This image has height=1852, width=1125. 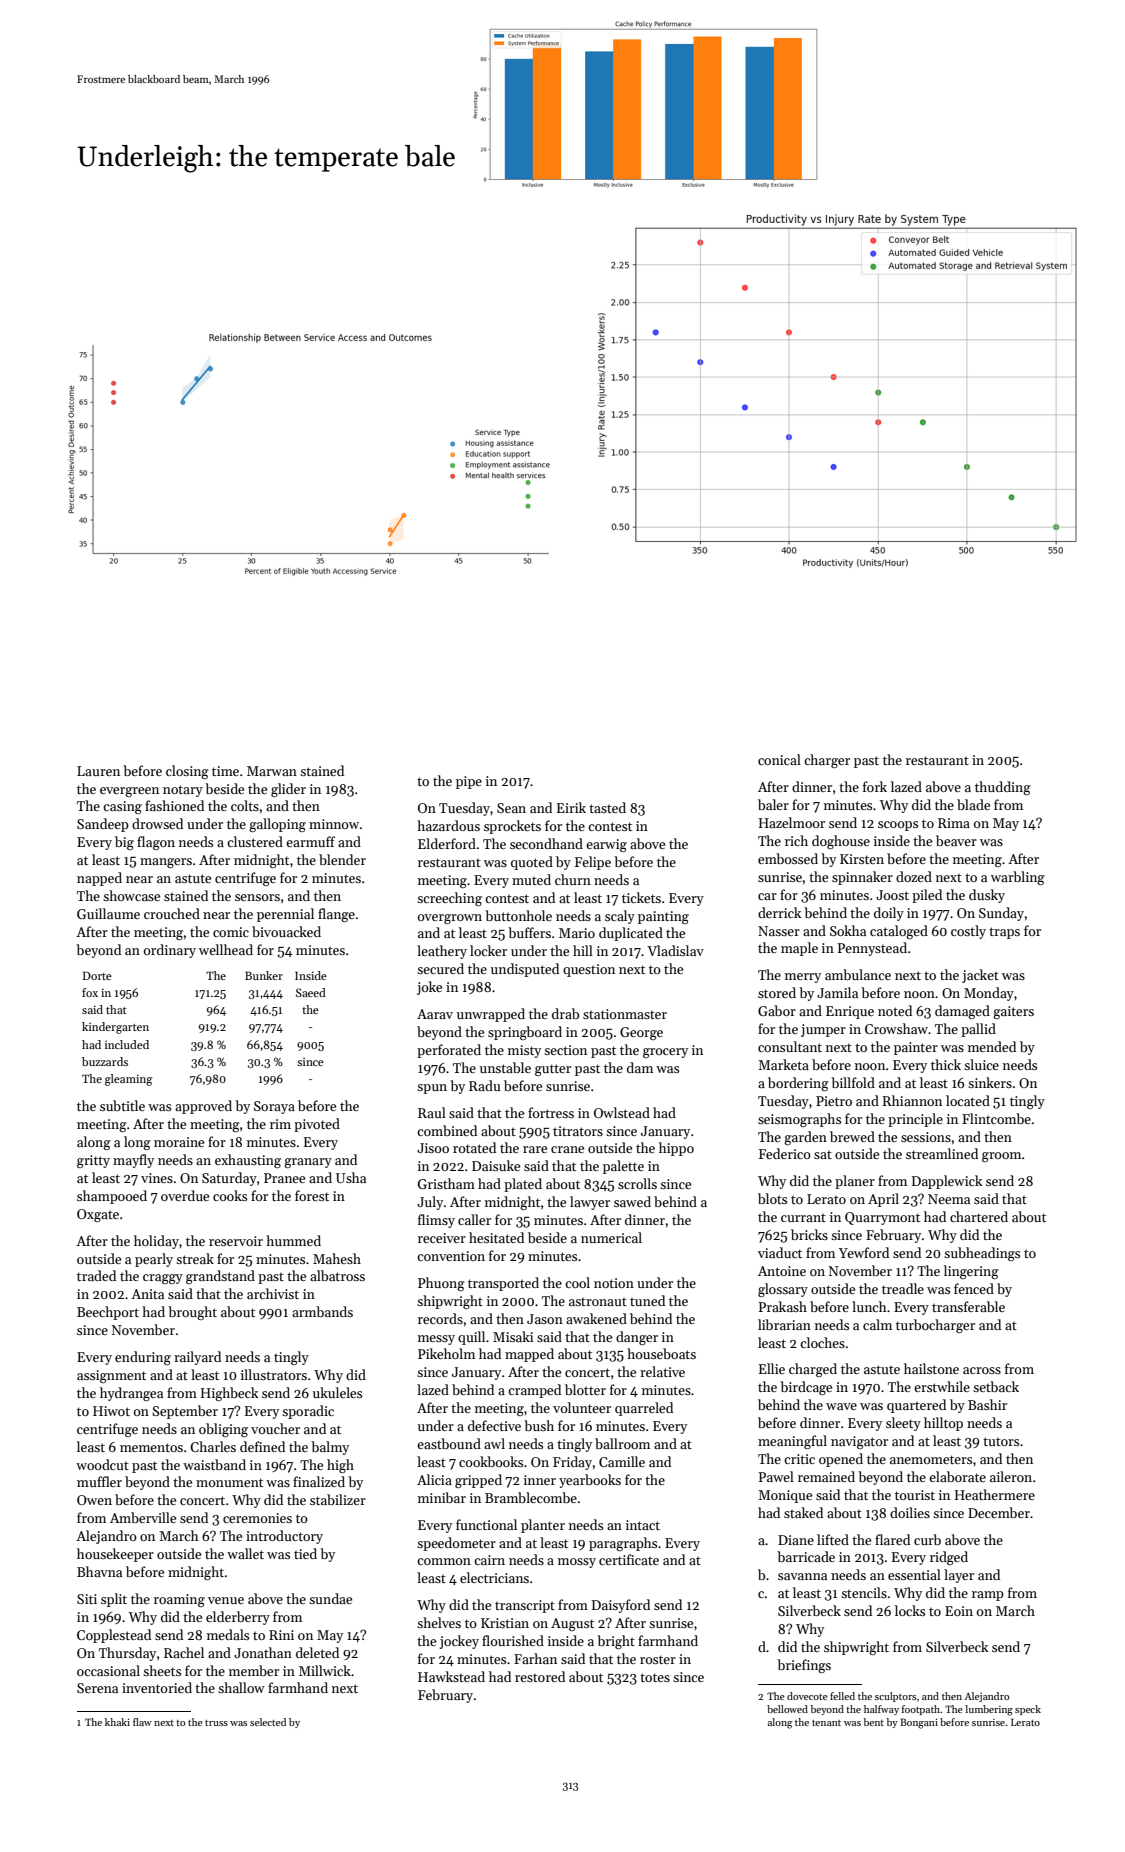 I want to click on shallow, so click(x=241, y=1687).
